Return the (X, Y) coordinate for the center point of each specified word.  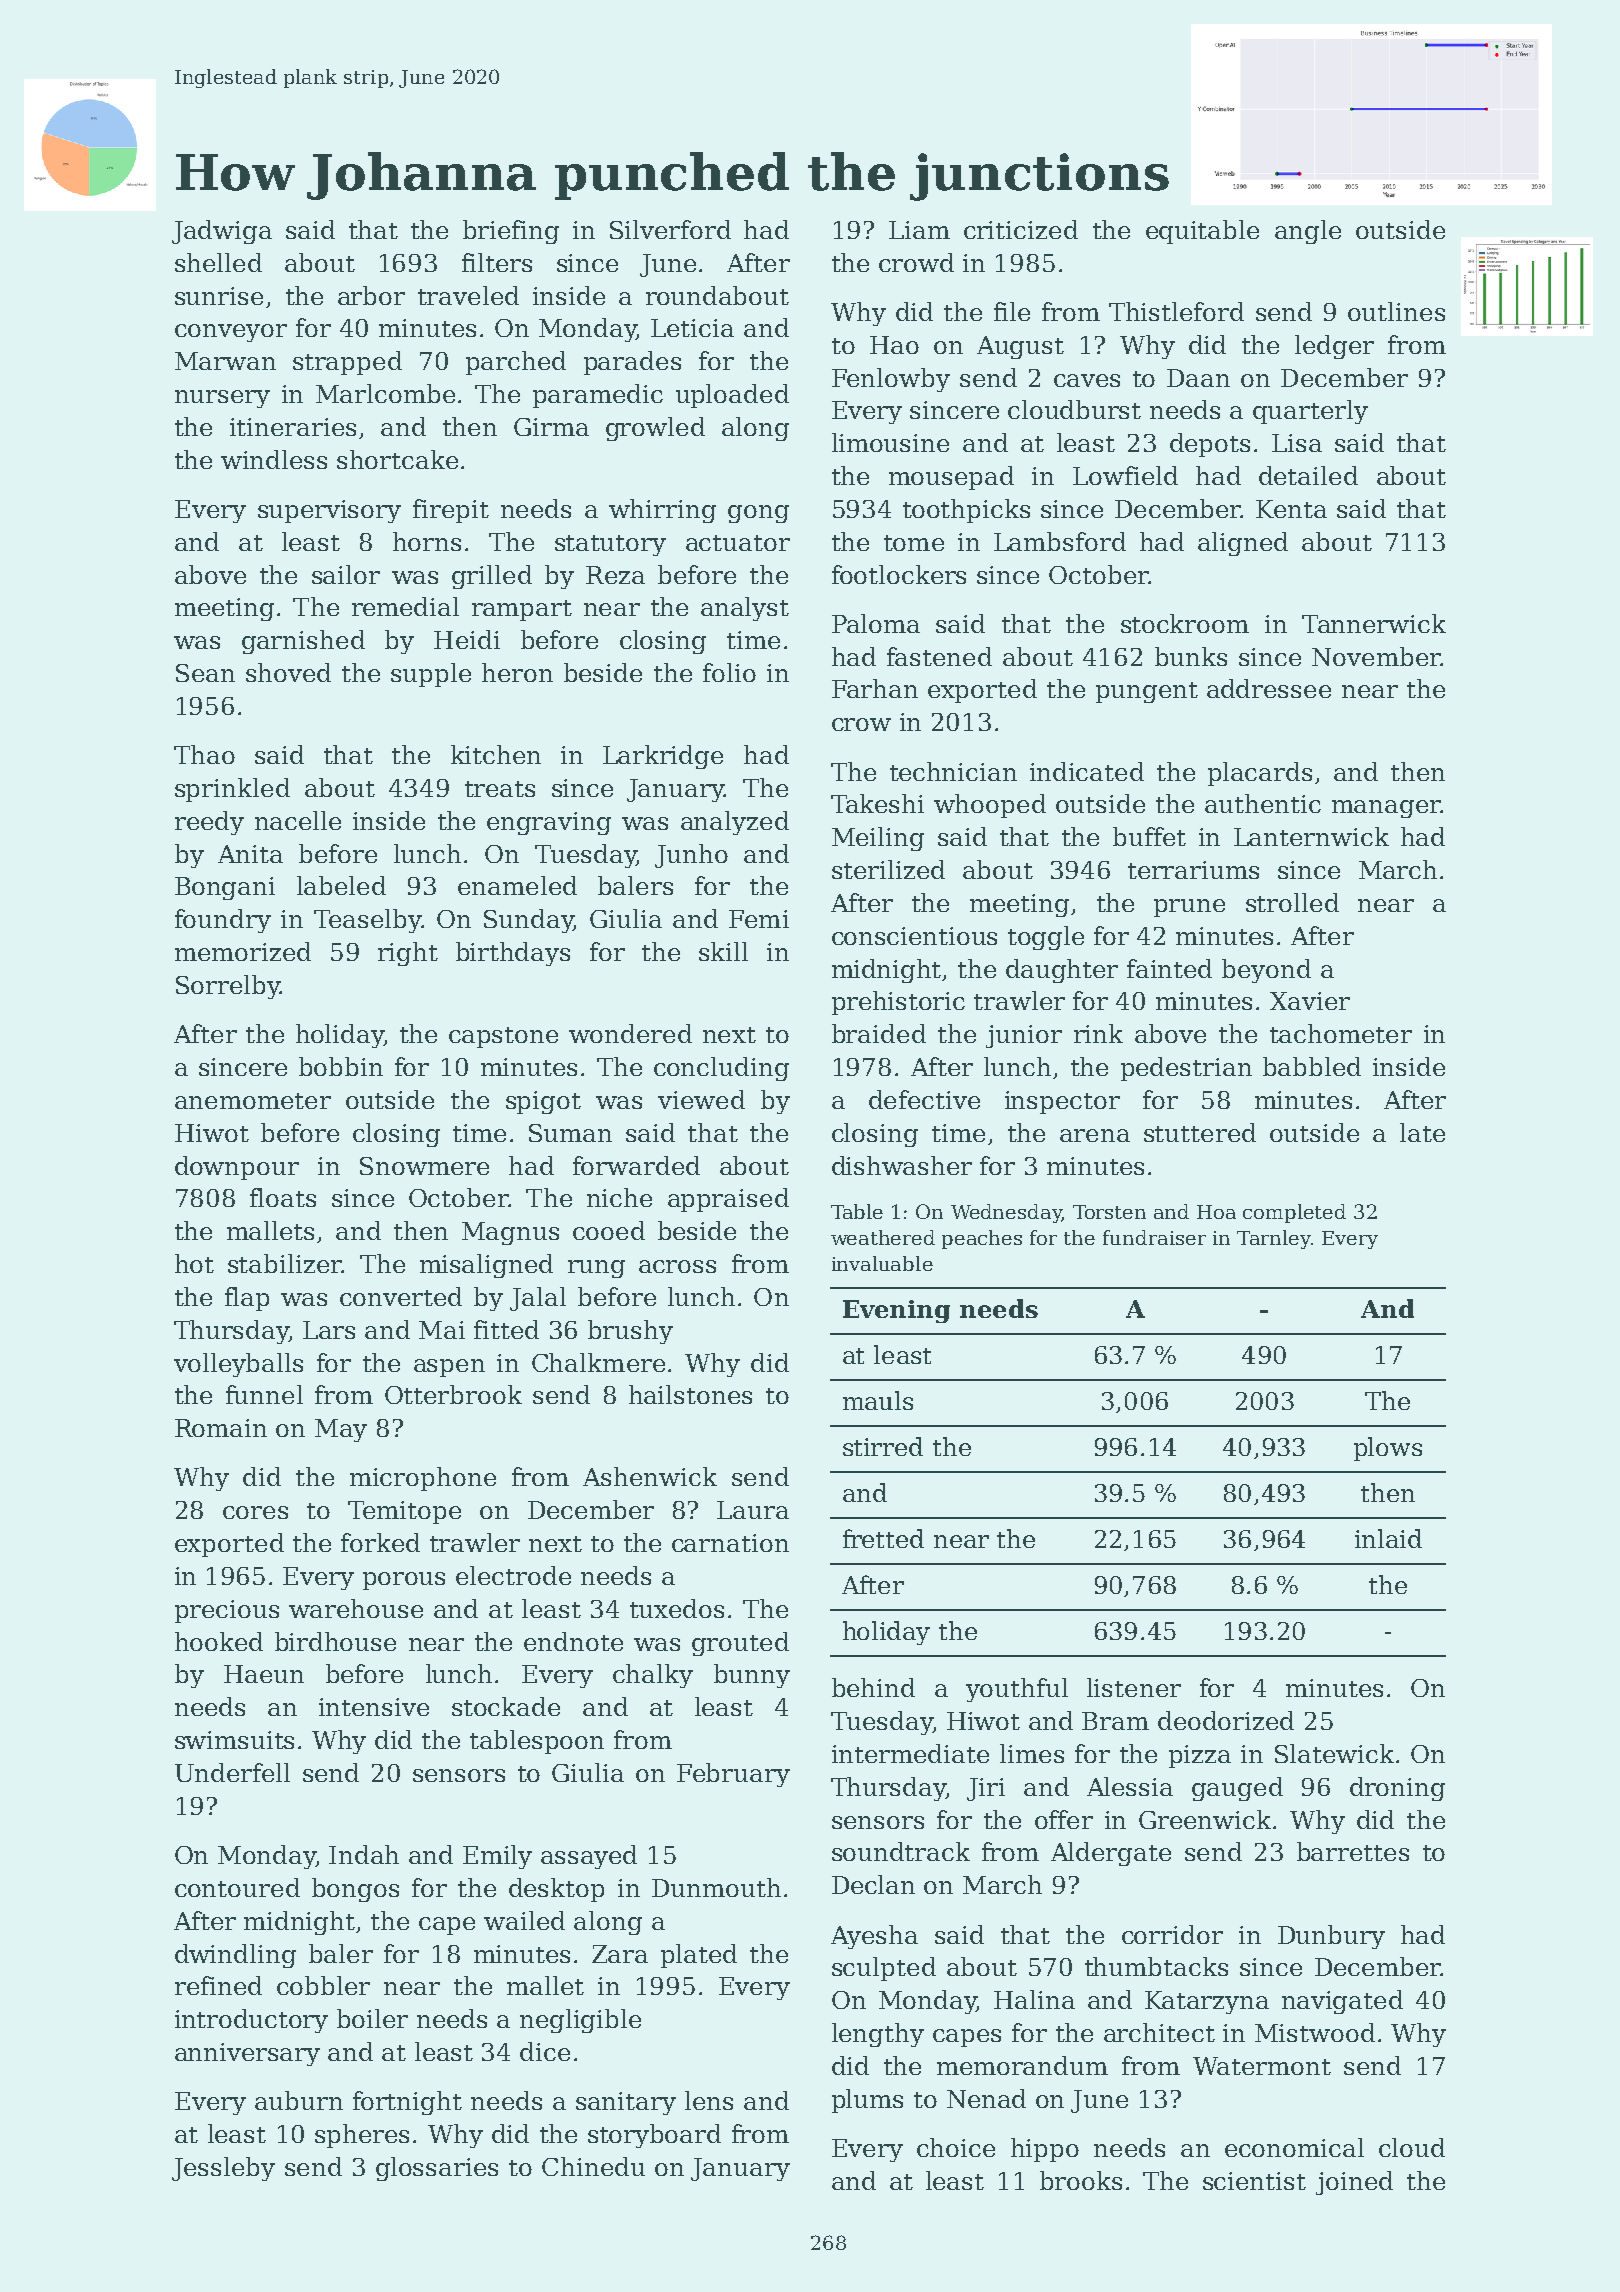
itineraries (293, 427)
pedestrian (1186, 1069)
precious (227, 1611)
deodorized (1226, 1720)
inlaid (1388, 1538)
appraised (728, 1200)
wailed (524, 1920)
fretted (883, 1538)
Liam (919, 230)
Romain (221, 1428)
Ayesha (874, 1937)
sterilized (888, 869)
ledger (1334, 347)
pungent (1147, 692)
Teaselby (367, 921)
